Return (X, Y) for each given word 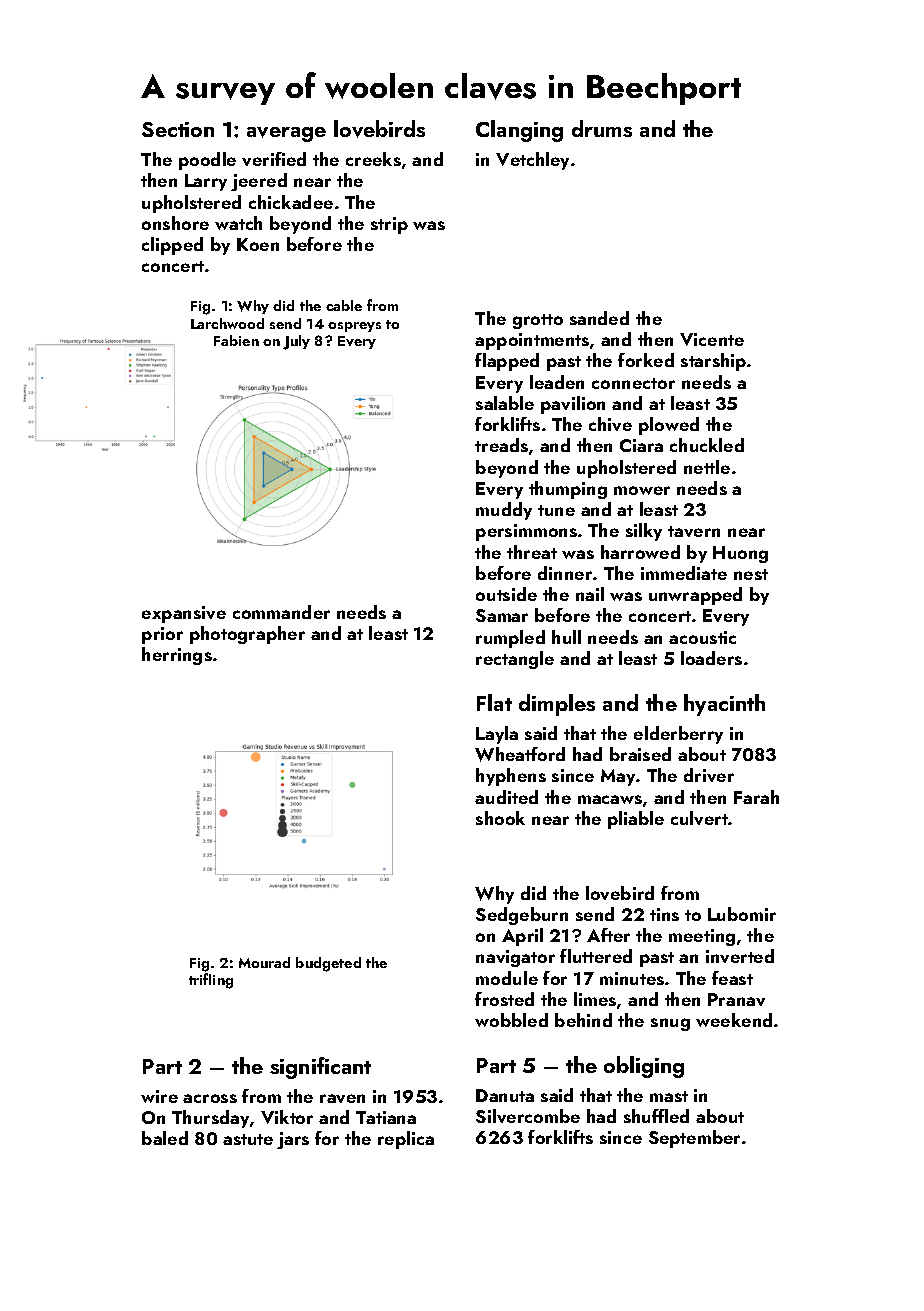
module (507, 978)
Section (178, 129)
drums (602, 128)
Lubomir (742, 914)
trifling (211, 981)
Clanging (519, 131)
